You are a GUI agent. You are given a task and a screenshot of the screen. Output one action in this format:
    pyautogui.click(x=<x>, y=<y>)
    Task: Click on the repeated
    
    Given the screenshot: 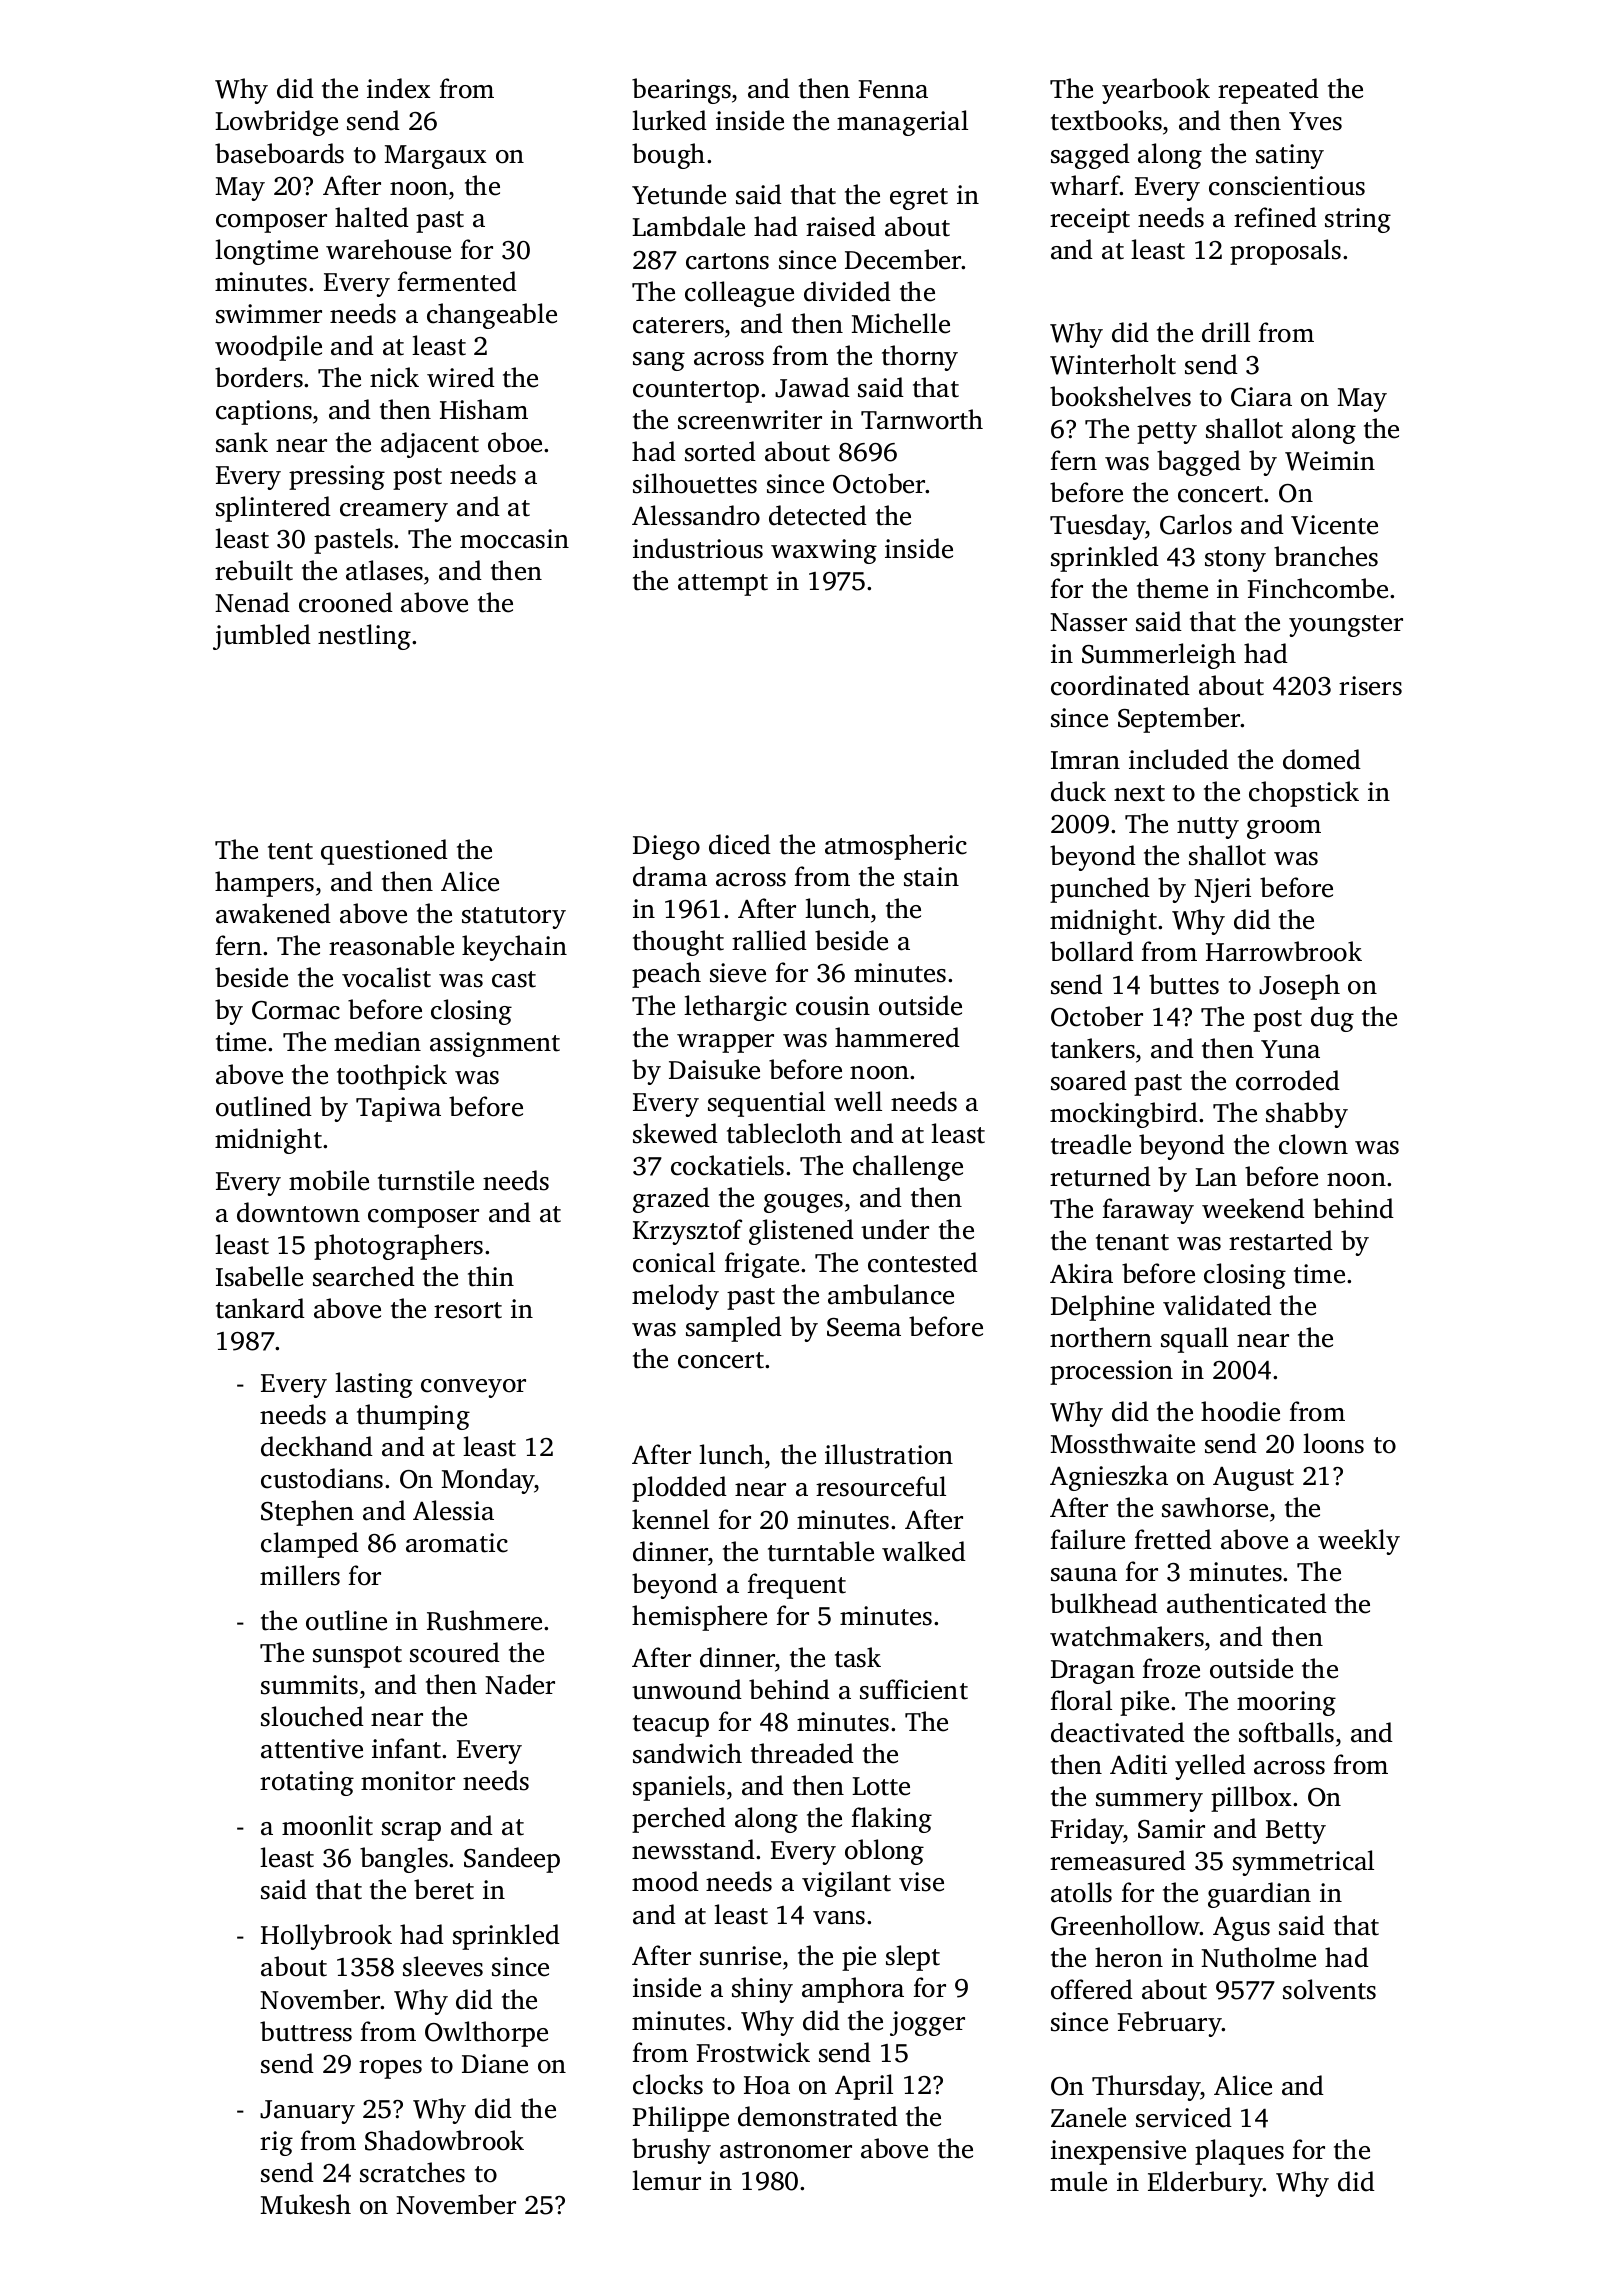 What is the action you would take?
    pyautogui.click(x=1268, y=91)
